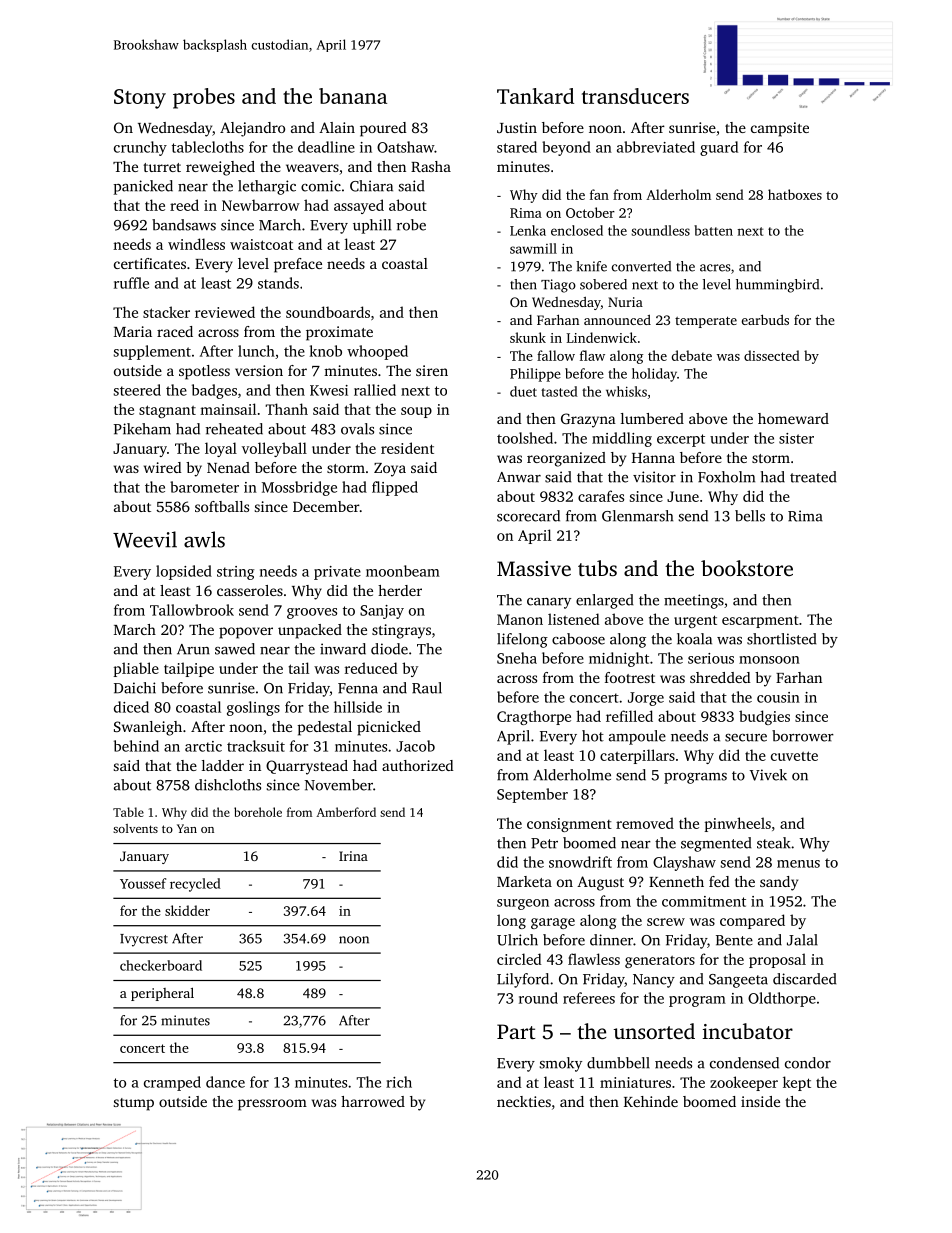 Image resolution: width=952 pixels, height=1233 pixels. I want to click on Irina, so click(353, 856).
